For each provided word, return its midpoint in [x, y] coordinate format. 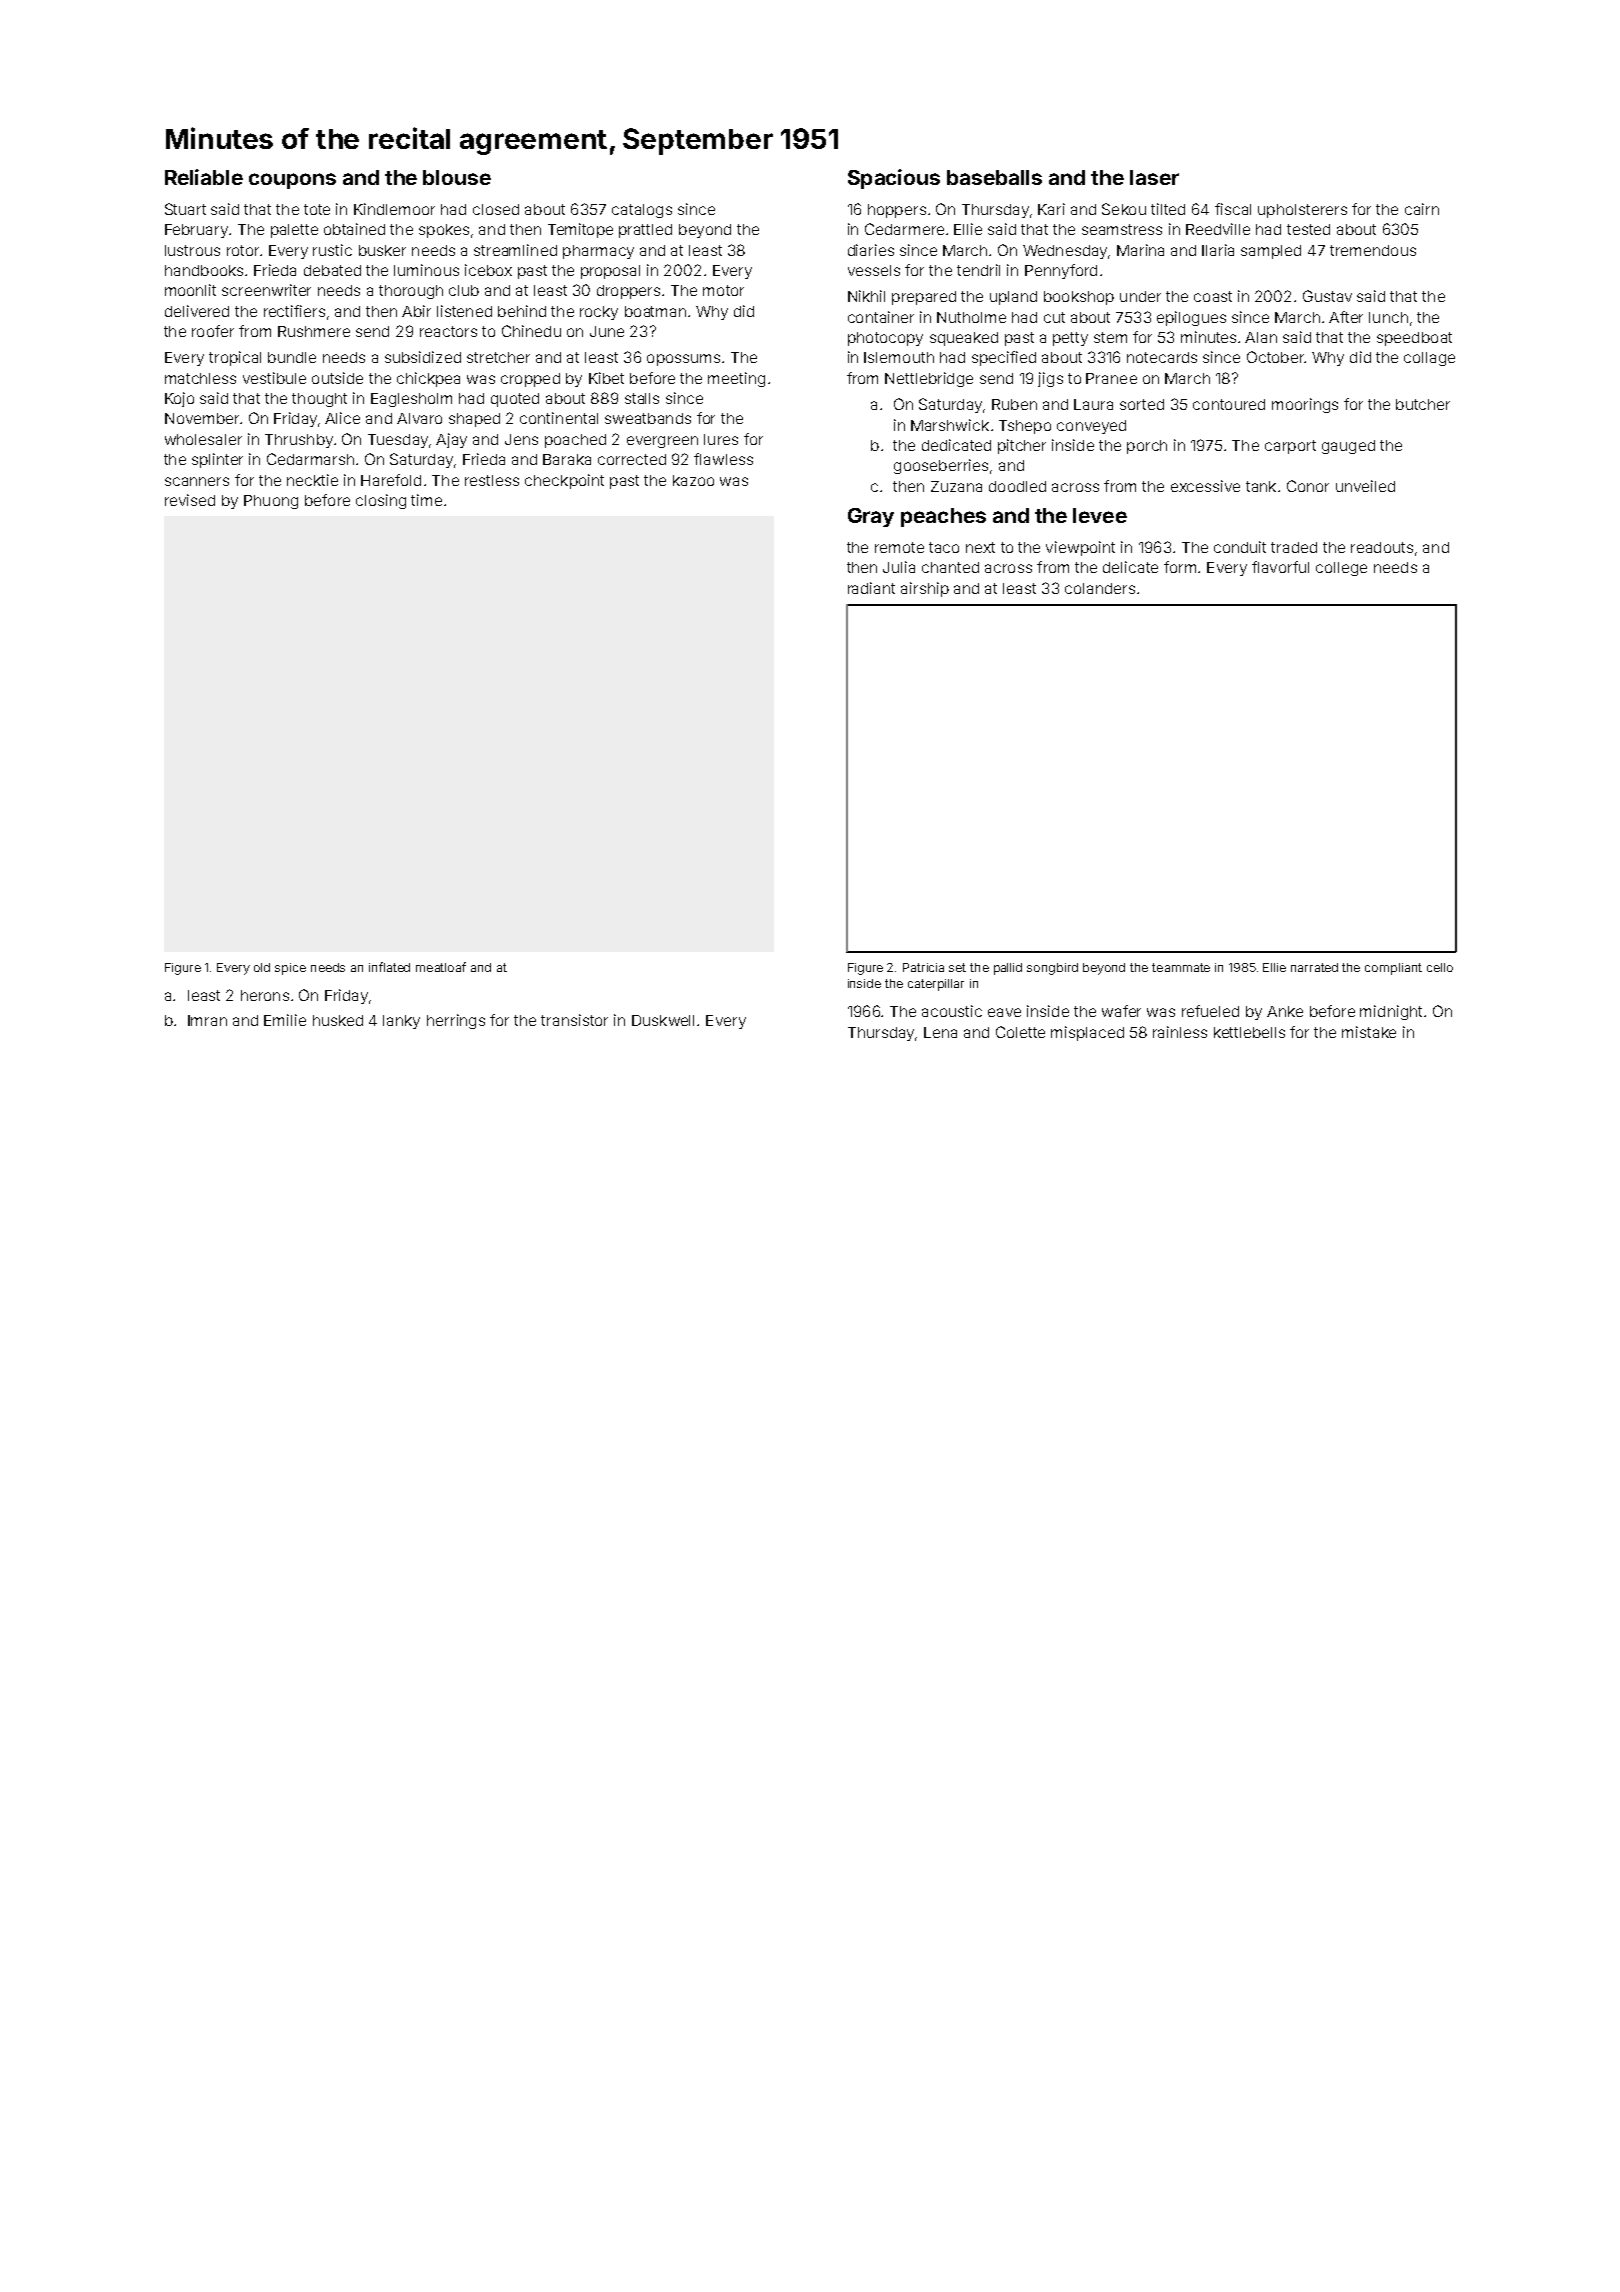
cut [1054, 317]
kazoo [693, 480]
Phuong [271, 502]
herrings [456, 1021]
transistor [574, 1020]
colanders [1100, 588]
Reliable [204, 177]
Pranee [1111, 378]
